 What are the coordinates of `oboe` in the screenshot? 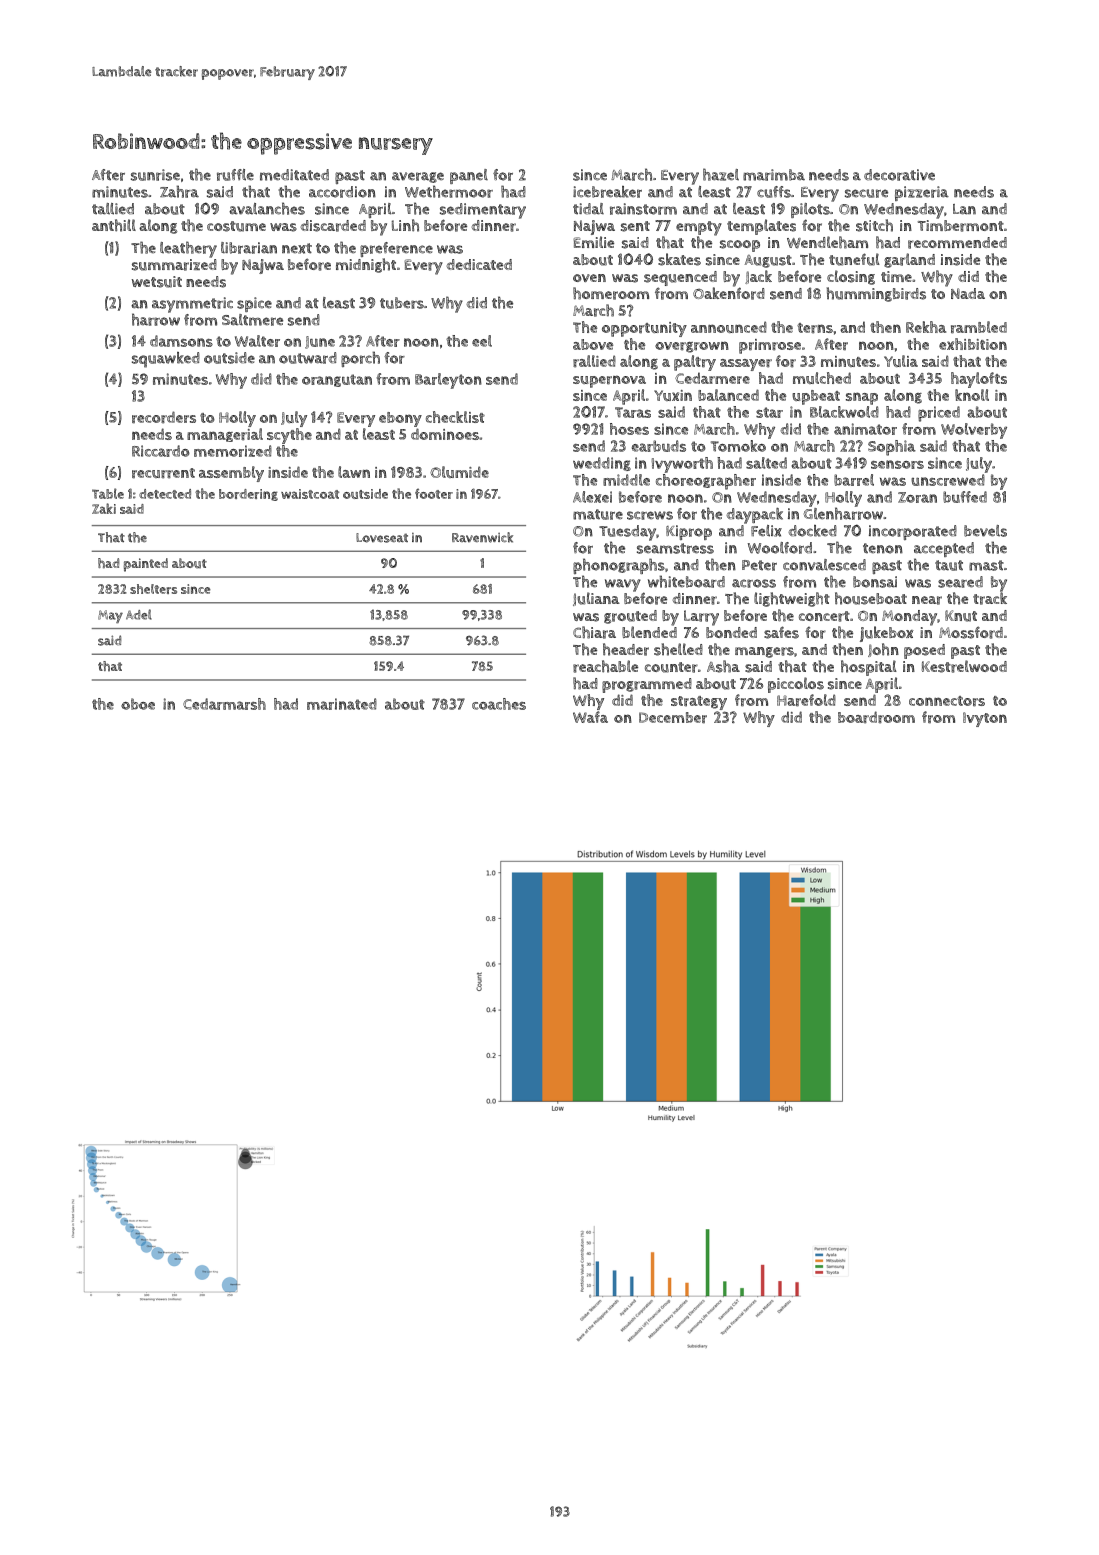 It's located at (138, 704).
